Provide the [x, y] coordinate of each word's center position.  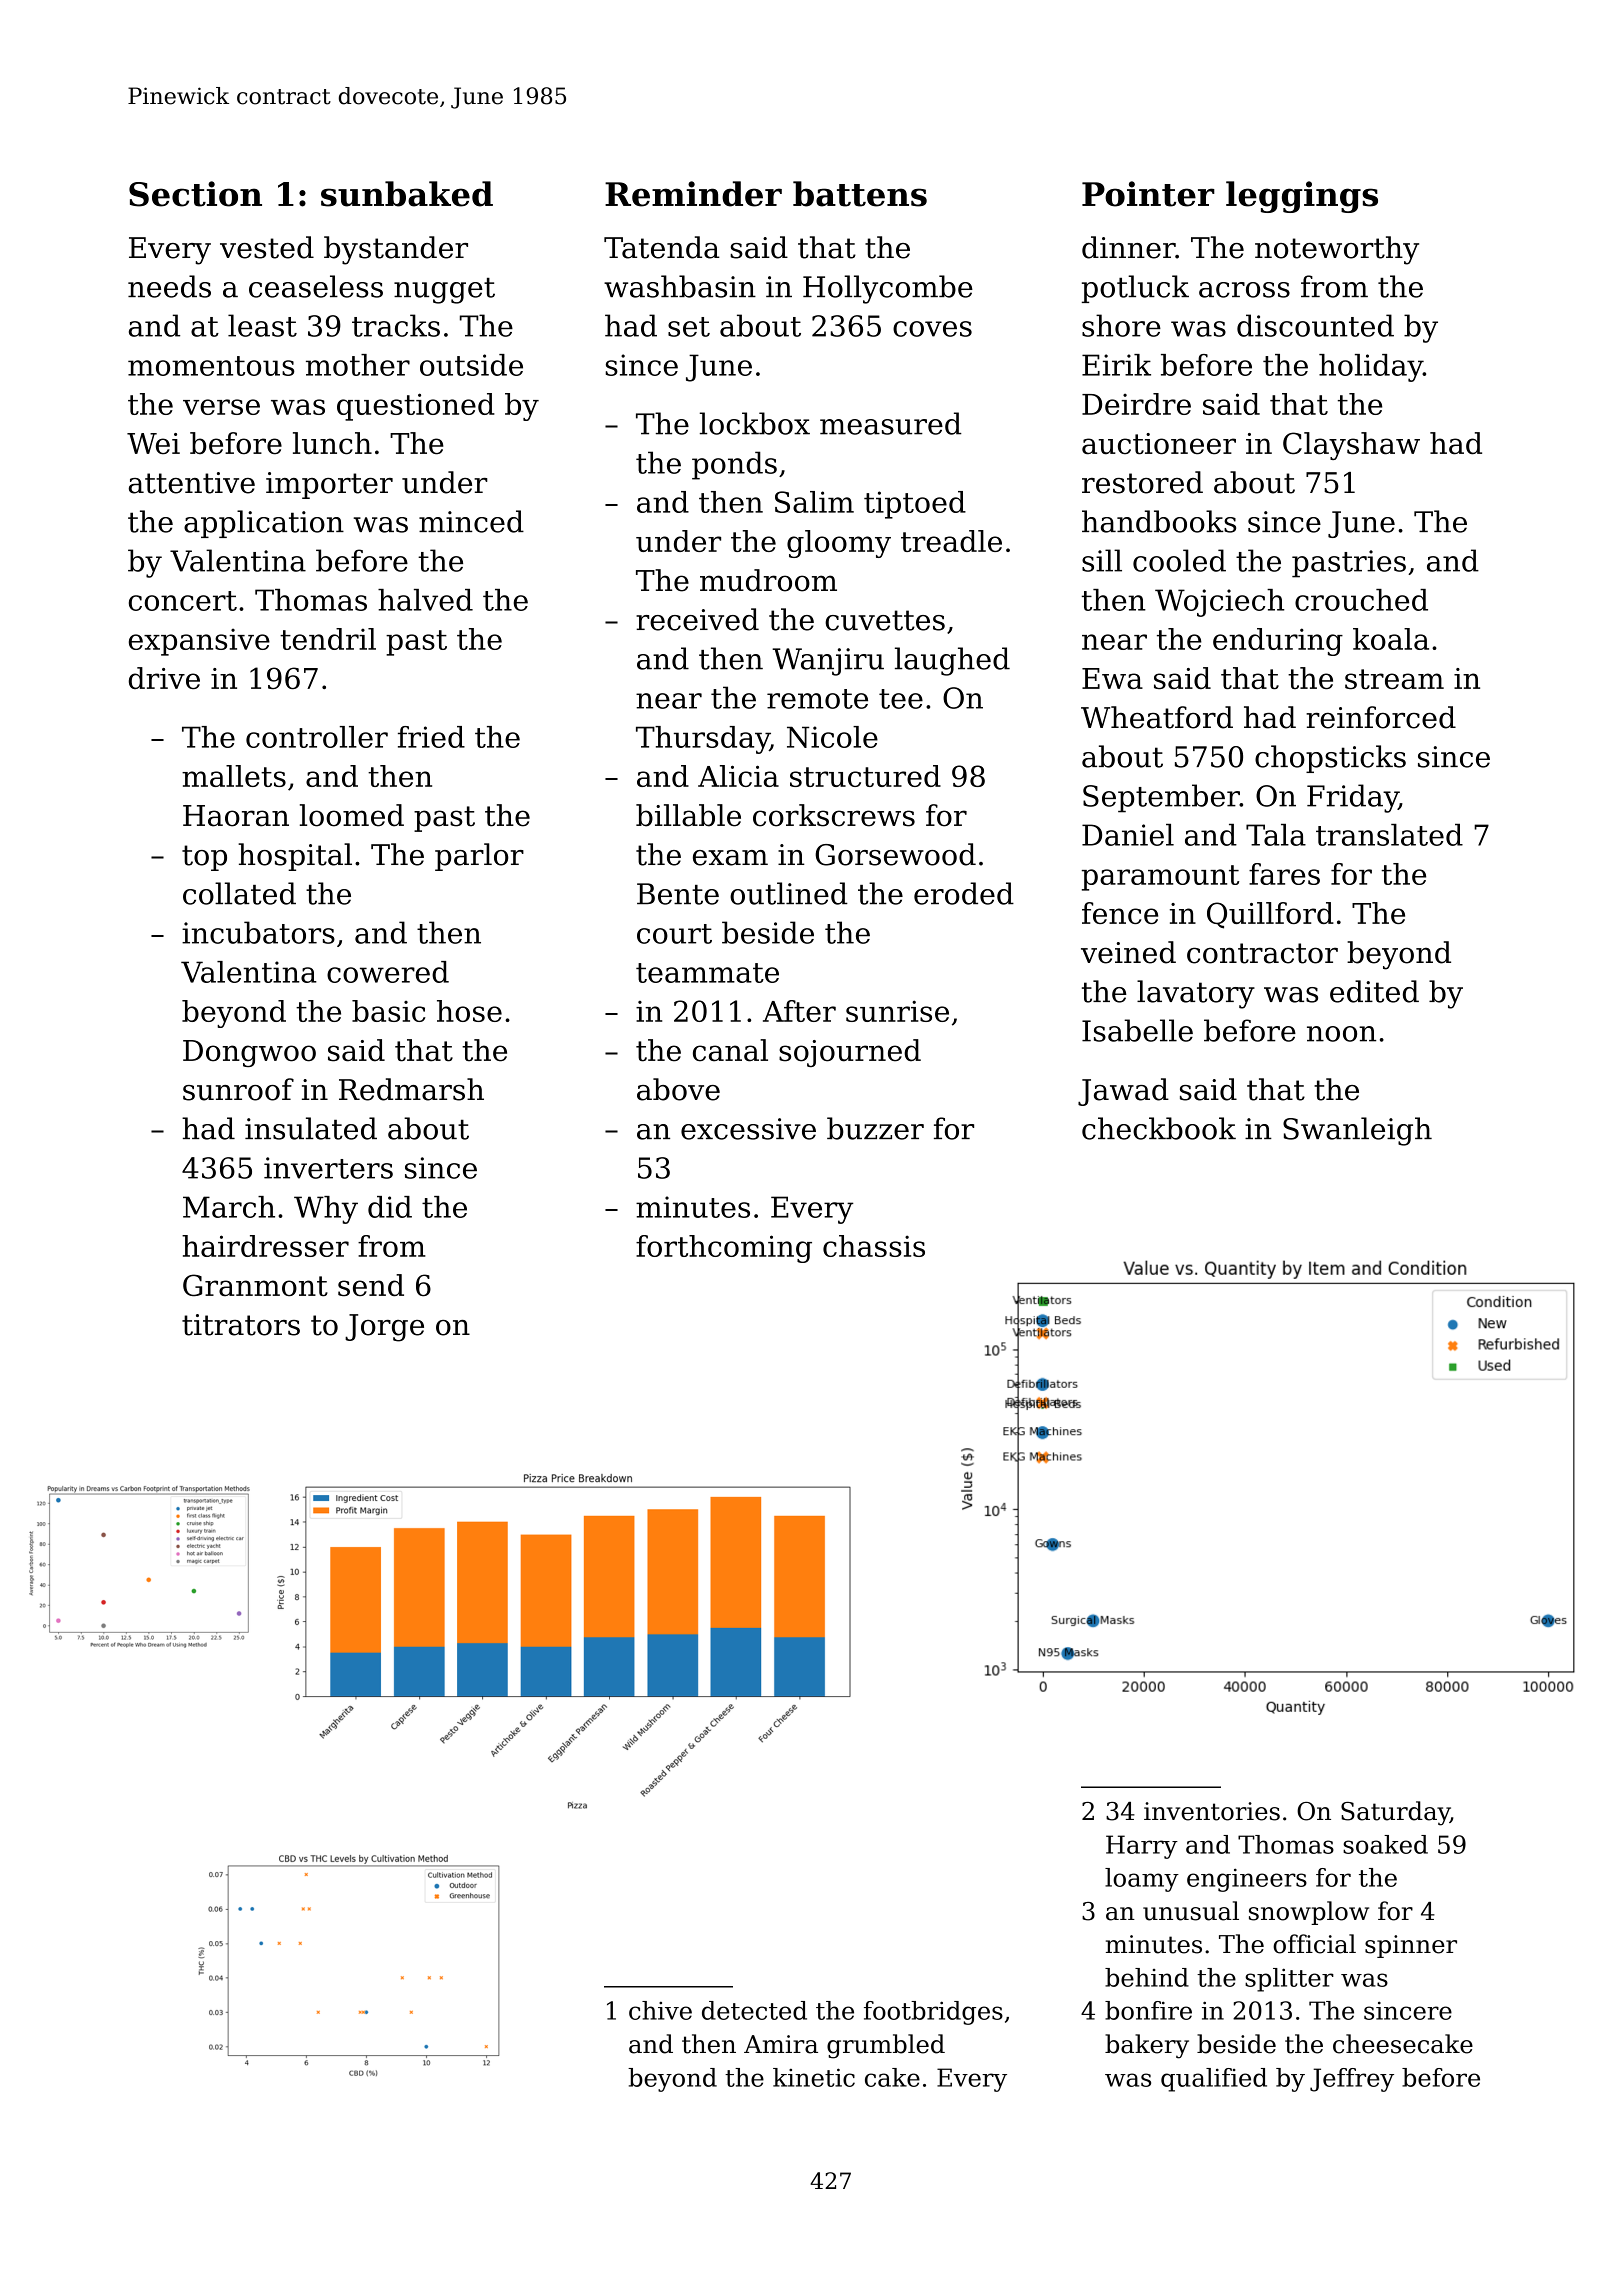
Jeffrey [1352, 2080]
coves [932, 329]
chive [660, 2010]
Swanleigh [1357, 1131]
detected [754, 2010]
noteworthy [1337, 250]
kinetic [814, 2077]
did [390, 1207]
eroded [964, 893]
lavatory [1196, 994]
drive [164, 678]
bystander [396, 250]
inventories [1212, 1811]
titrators [241, 1325]
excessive [748, 1129]
